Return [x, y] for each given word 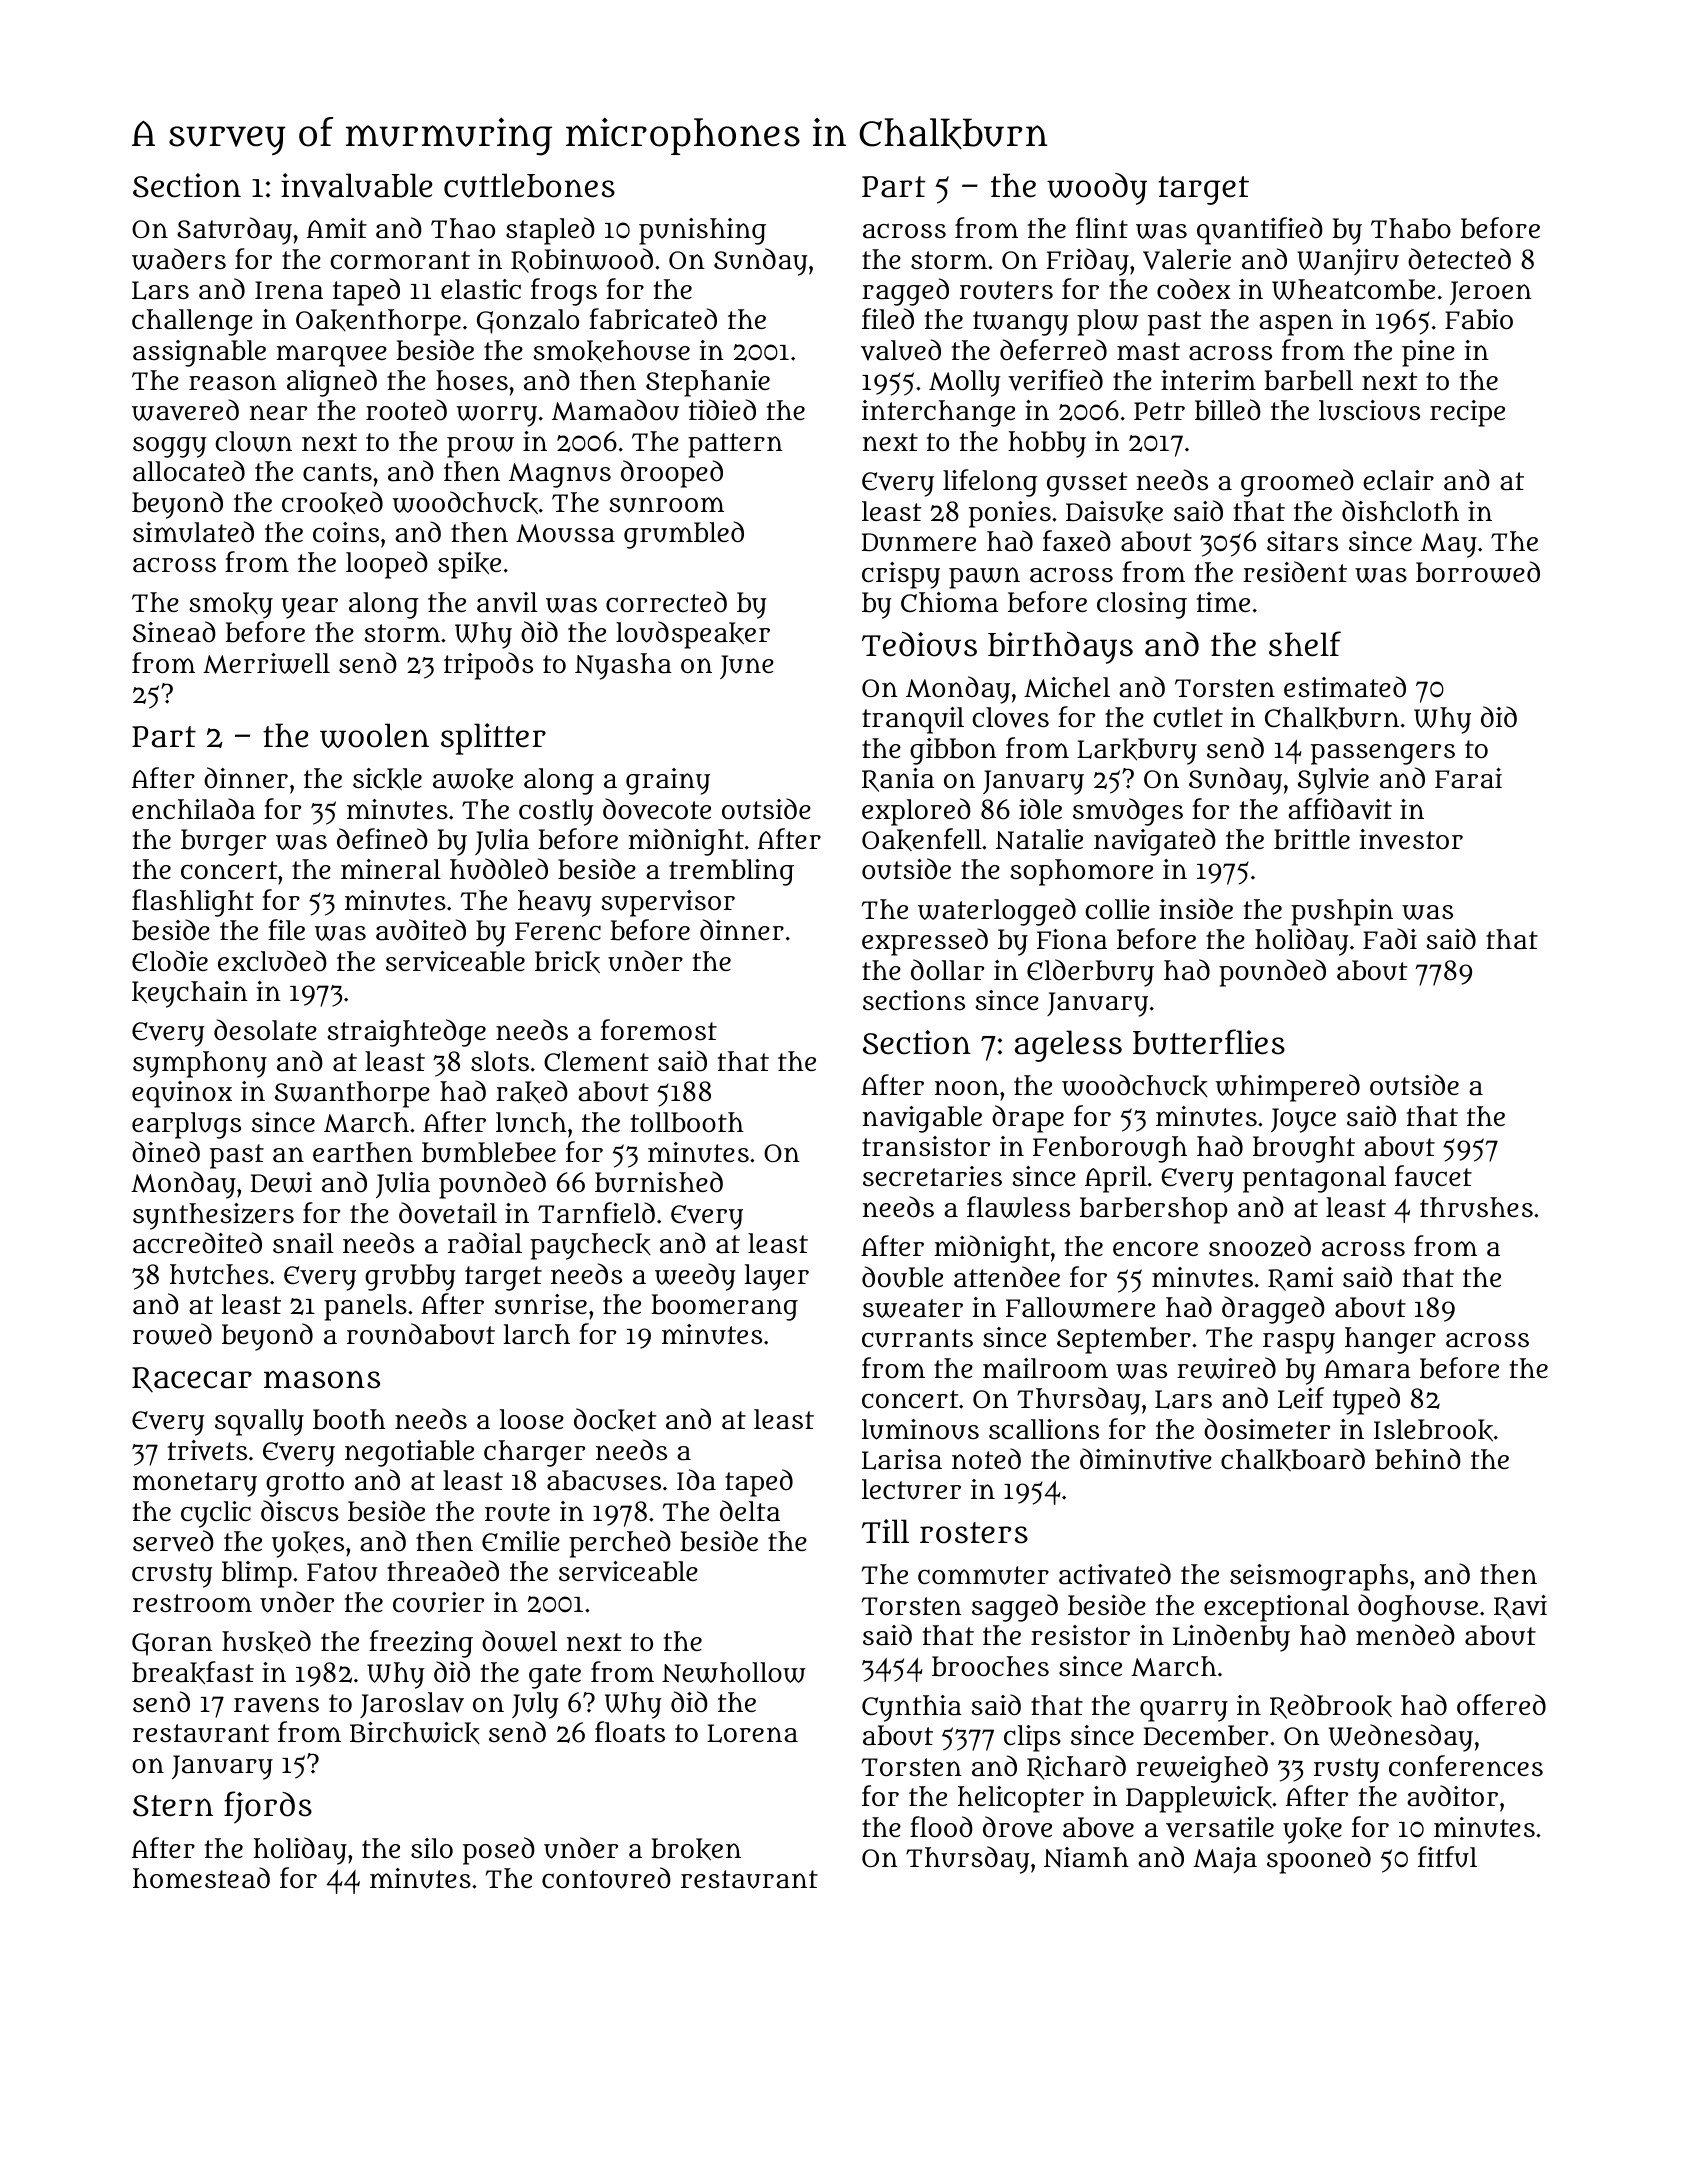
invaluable [356, 185]
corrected [666, 601]
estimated [1345, 687]
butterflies [1209, 1042]
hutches [219, 1274]
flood [941, 1826]
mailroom [1045, 1368]
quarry [1184, 1711]
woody [1097, 189]
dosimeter [1267, 1428]
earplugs [186, 1125]
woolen [374, 735]
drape [1028, 1119]
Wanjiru [1348, 262]
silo [432, 1848]
